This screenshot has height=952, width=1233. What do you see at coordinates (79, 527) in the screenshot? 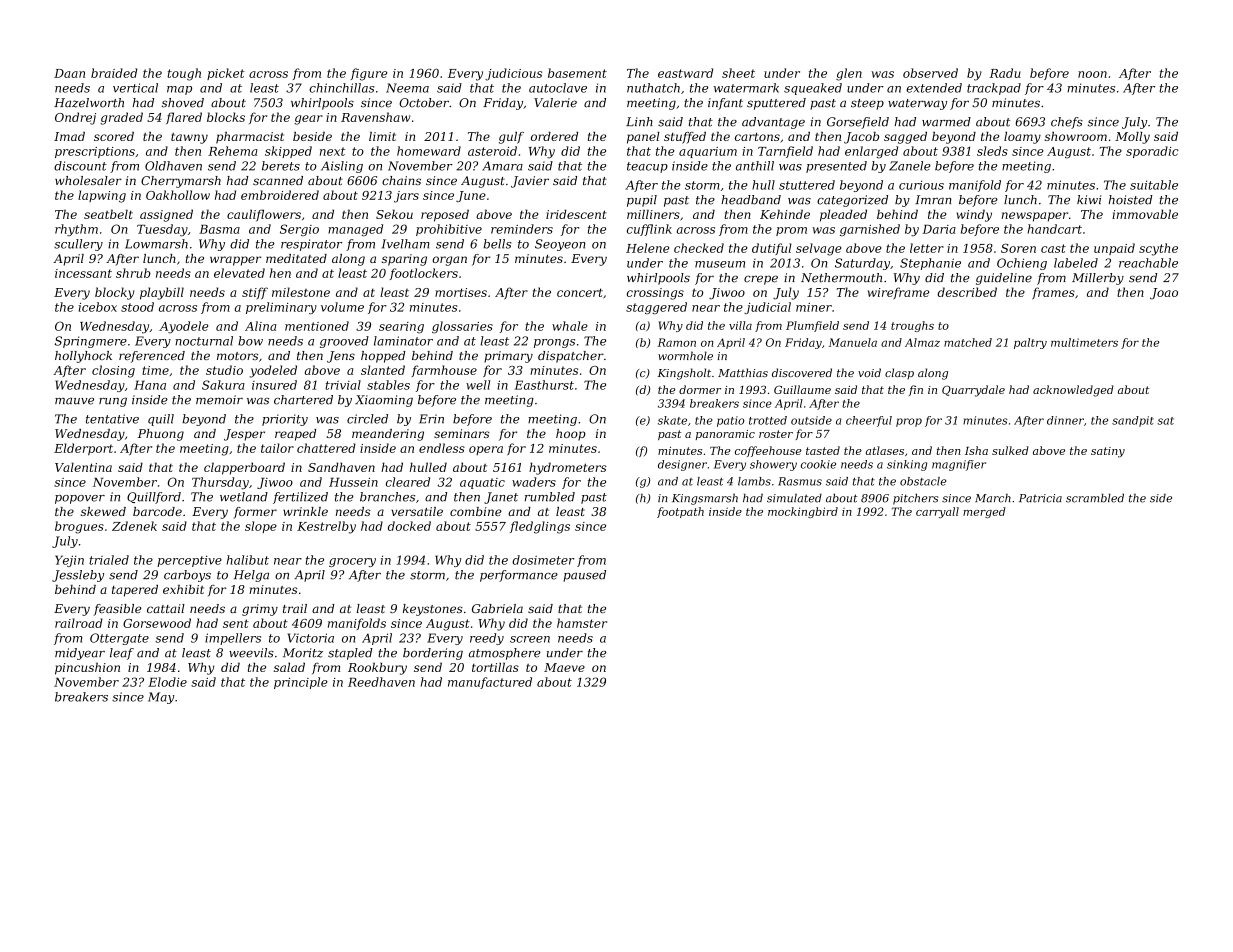
I see `brogues` at bounding box center [79, 527].
